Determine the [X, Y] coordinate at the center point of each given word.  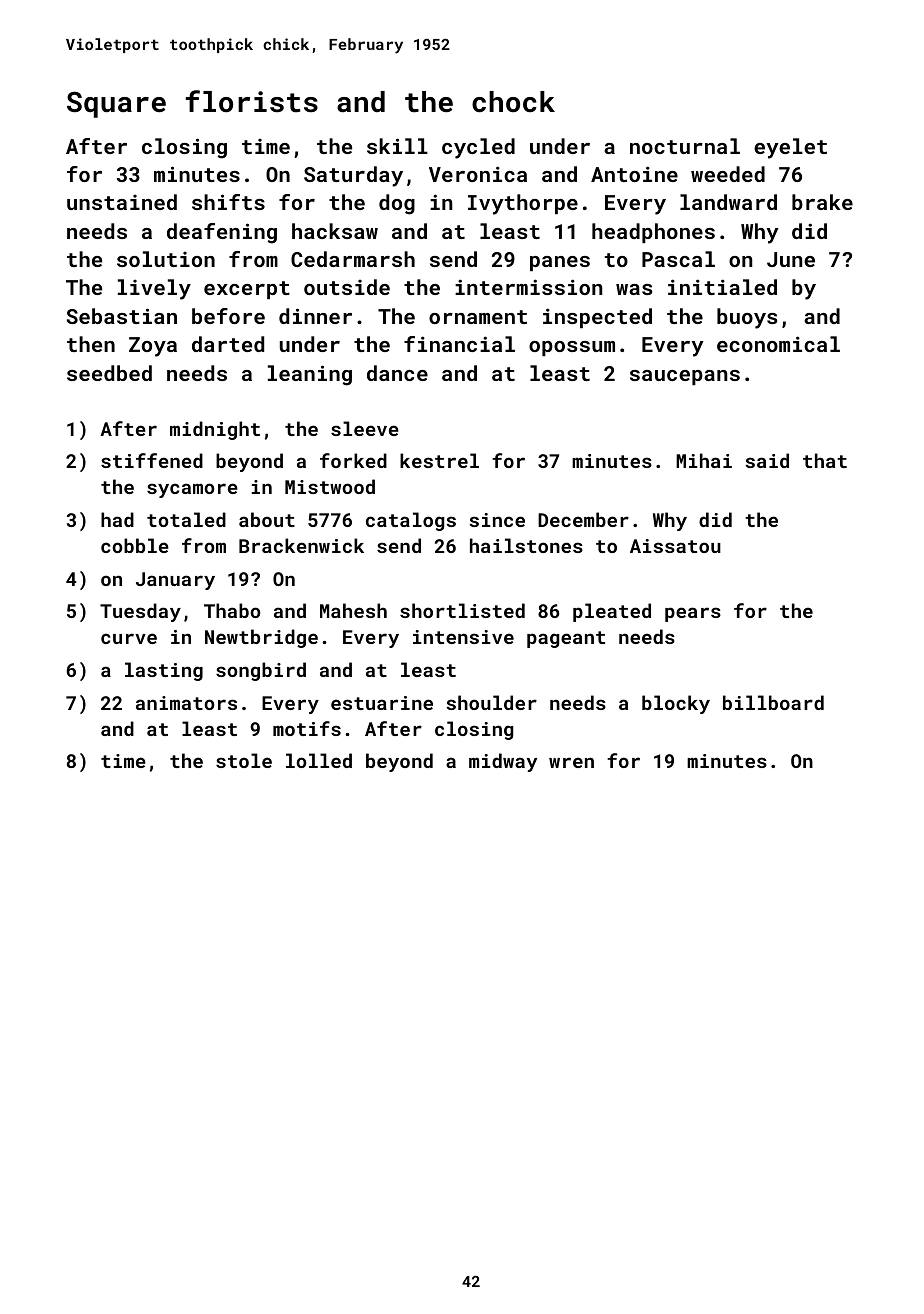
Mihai [704, 460]
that [825, 460]
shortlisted [462, 610]
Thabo [232, 610]
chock [513, 102]
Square [116, 104]
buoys [747, 318]
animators [186, 703]
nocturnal [685, 146]
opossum [572, 348]
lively [154, 289]
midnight [215, 430]
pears [693, 614]
